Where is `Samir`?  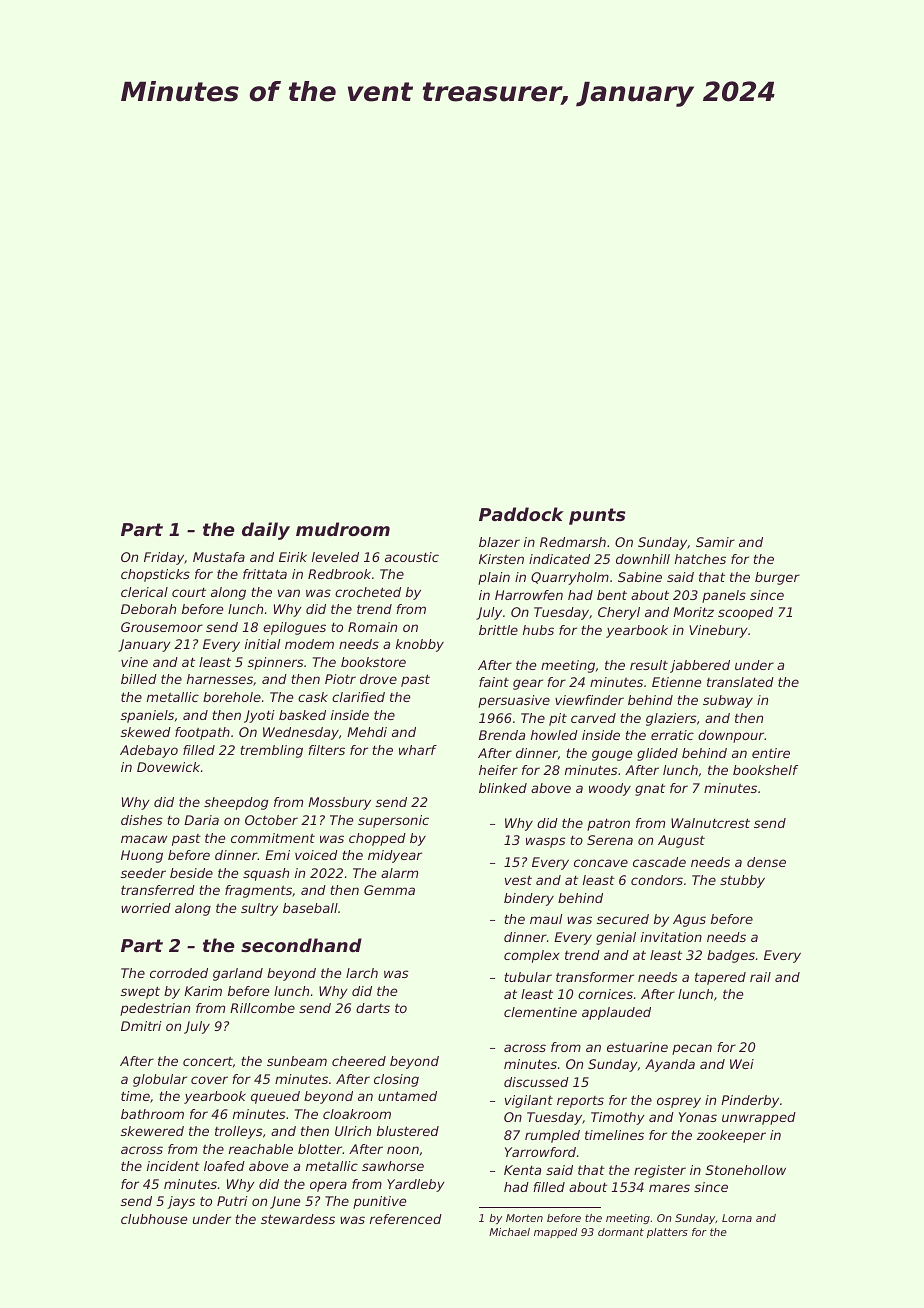 Samir is located at coordinates (715, 542).
